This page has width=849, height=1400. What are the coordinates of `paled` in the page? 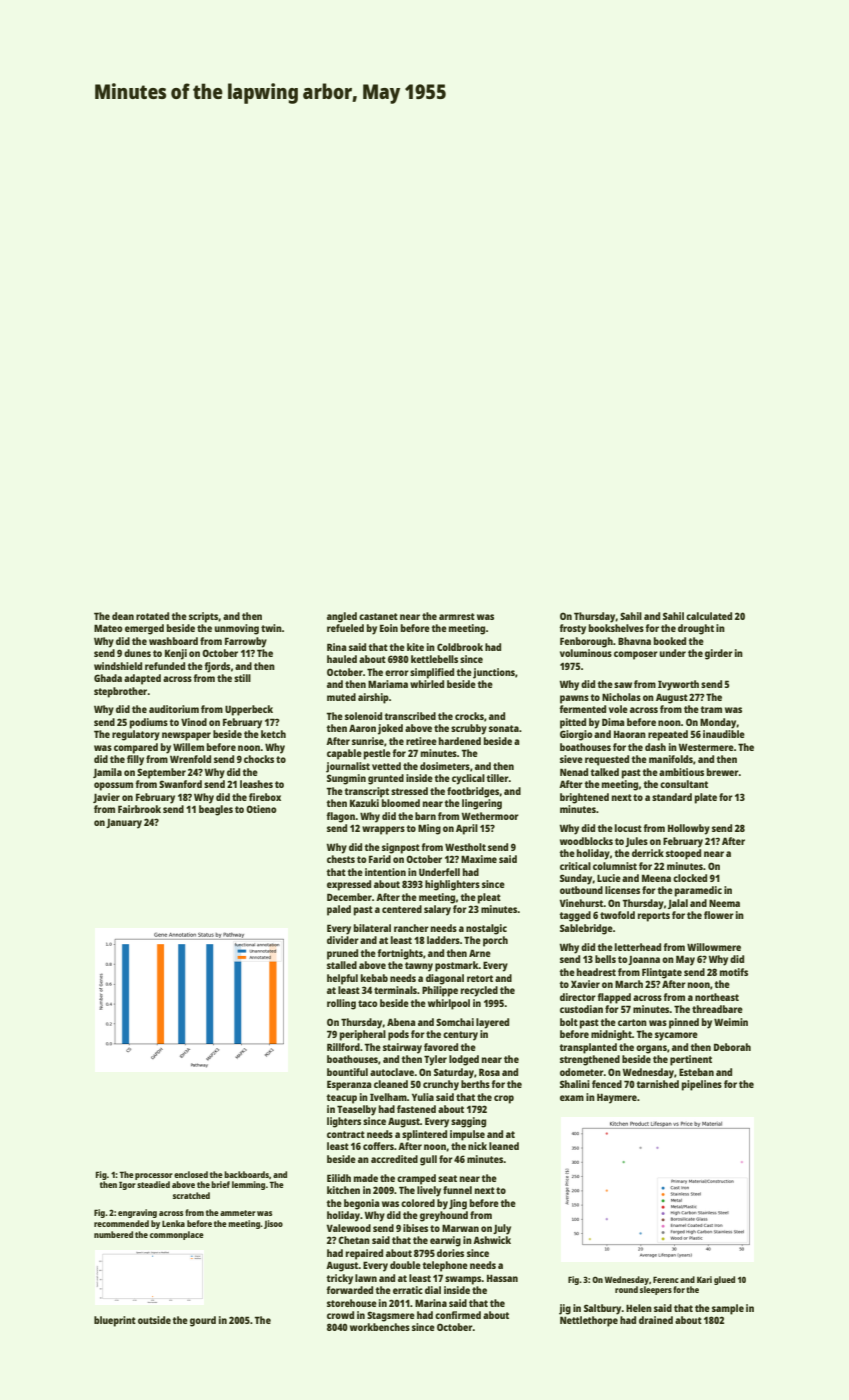 It's located at (339, 910).
